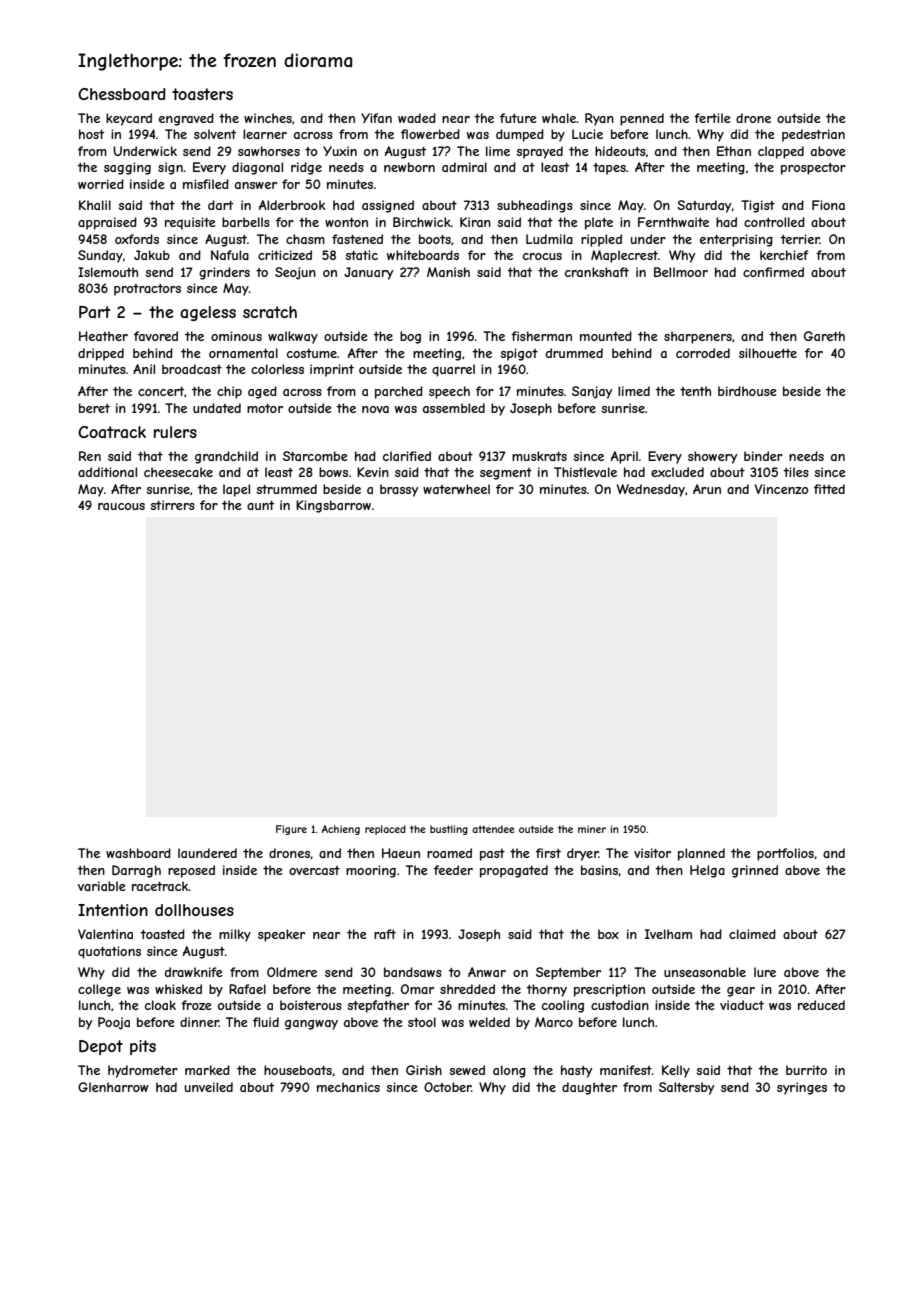 The image size is (924, 1308). What do you see at coordinates (207, 1070) in the page?
I see `marked` at bounding box center [207, 1070].
